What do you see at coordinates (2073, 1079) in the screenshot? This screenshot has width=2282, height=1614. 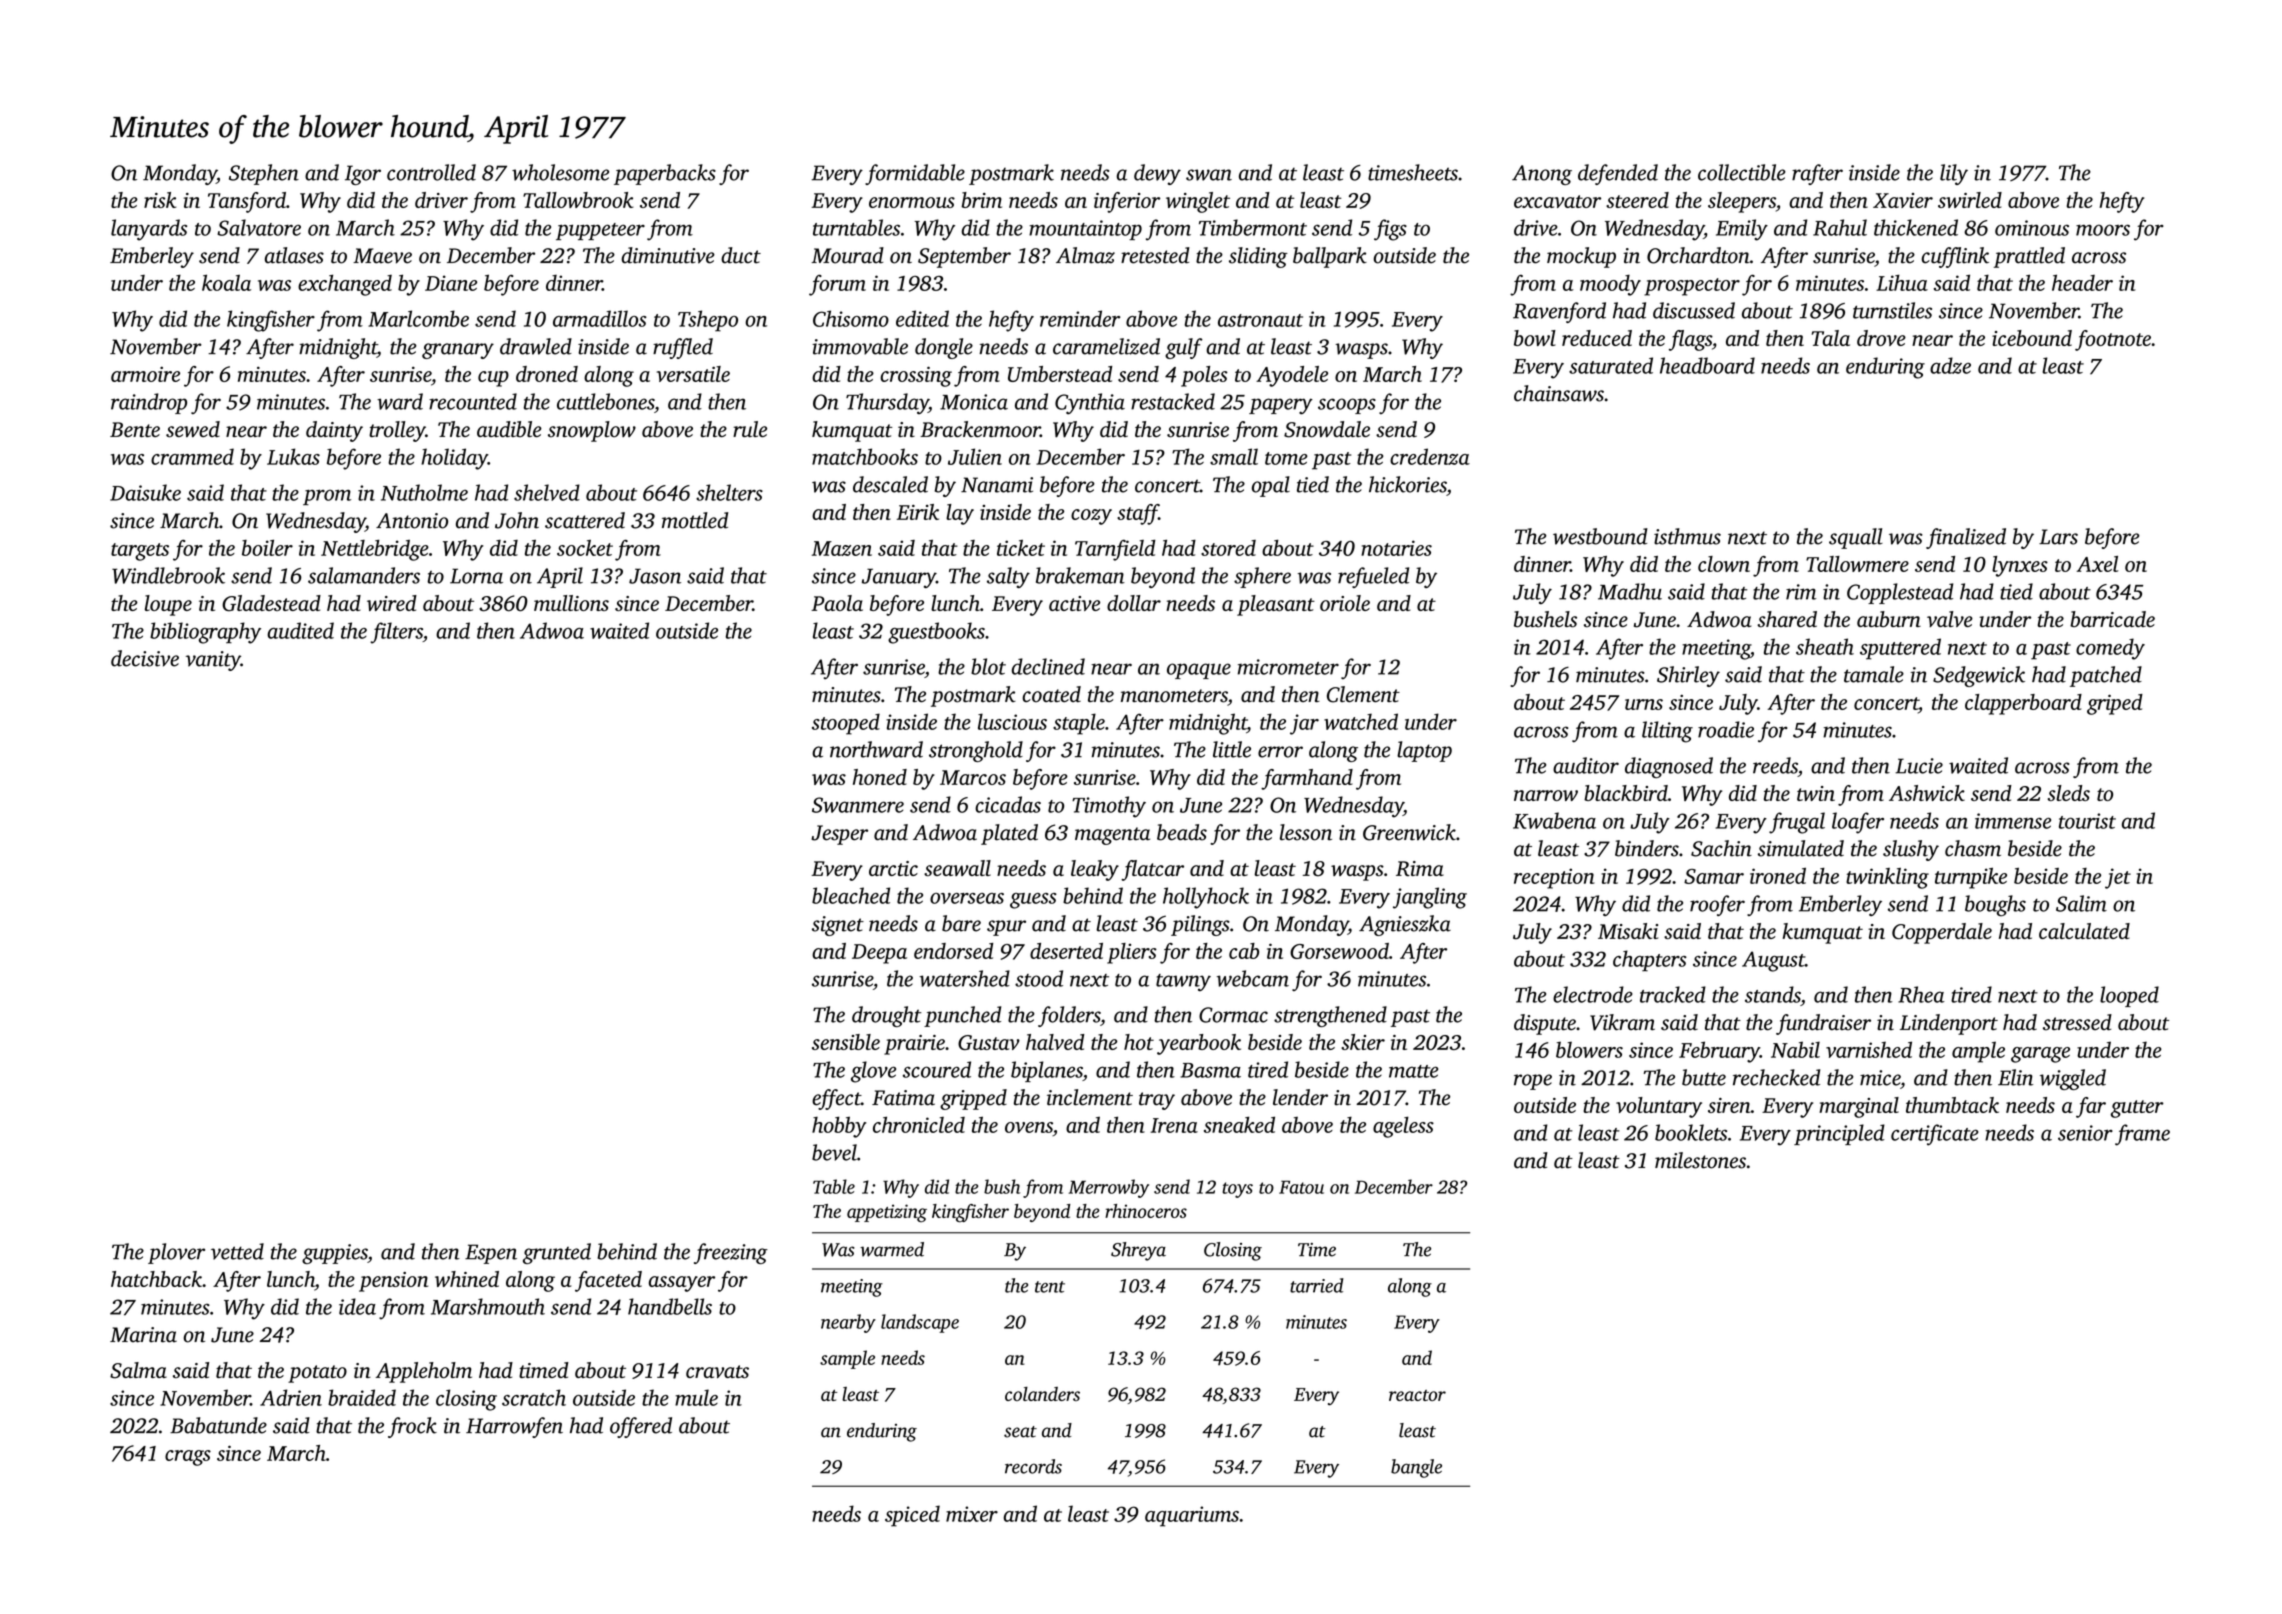 I see `wiggled` at bounding box center [2073, 1079].
